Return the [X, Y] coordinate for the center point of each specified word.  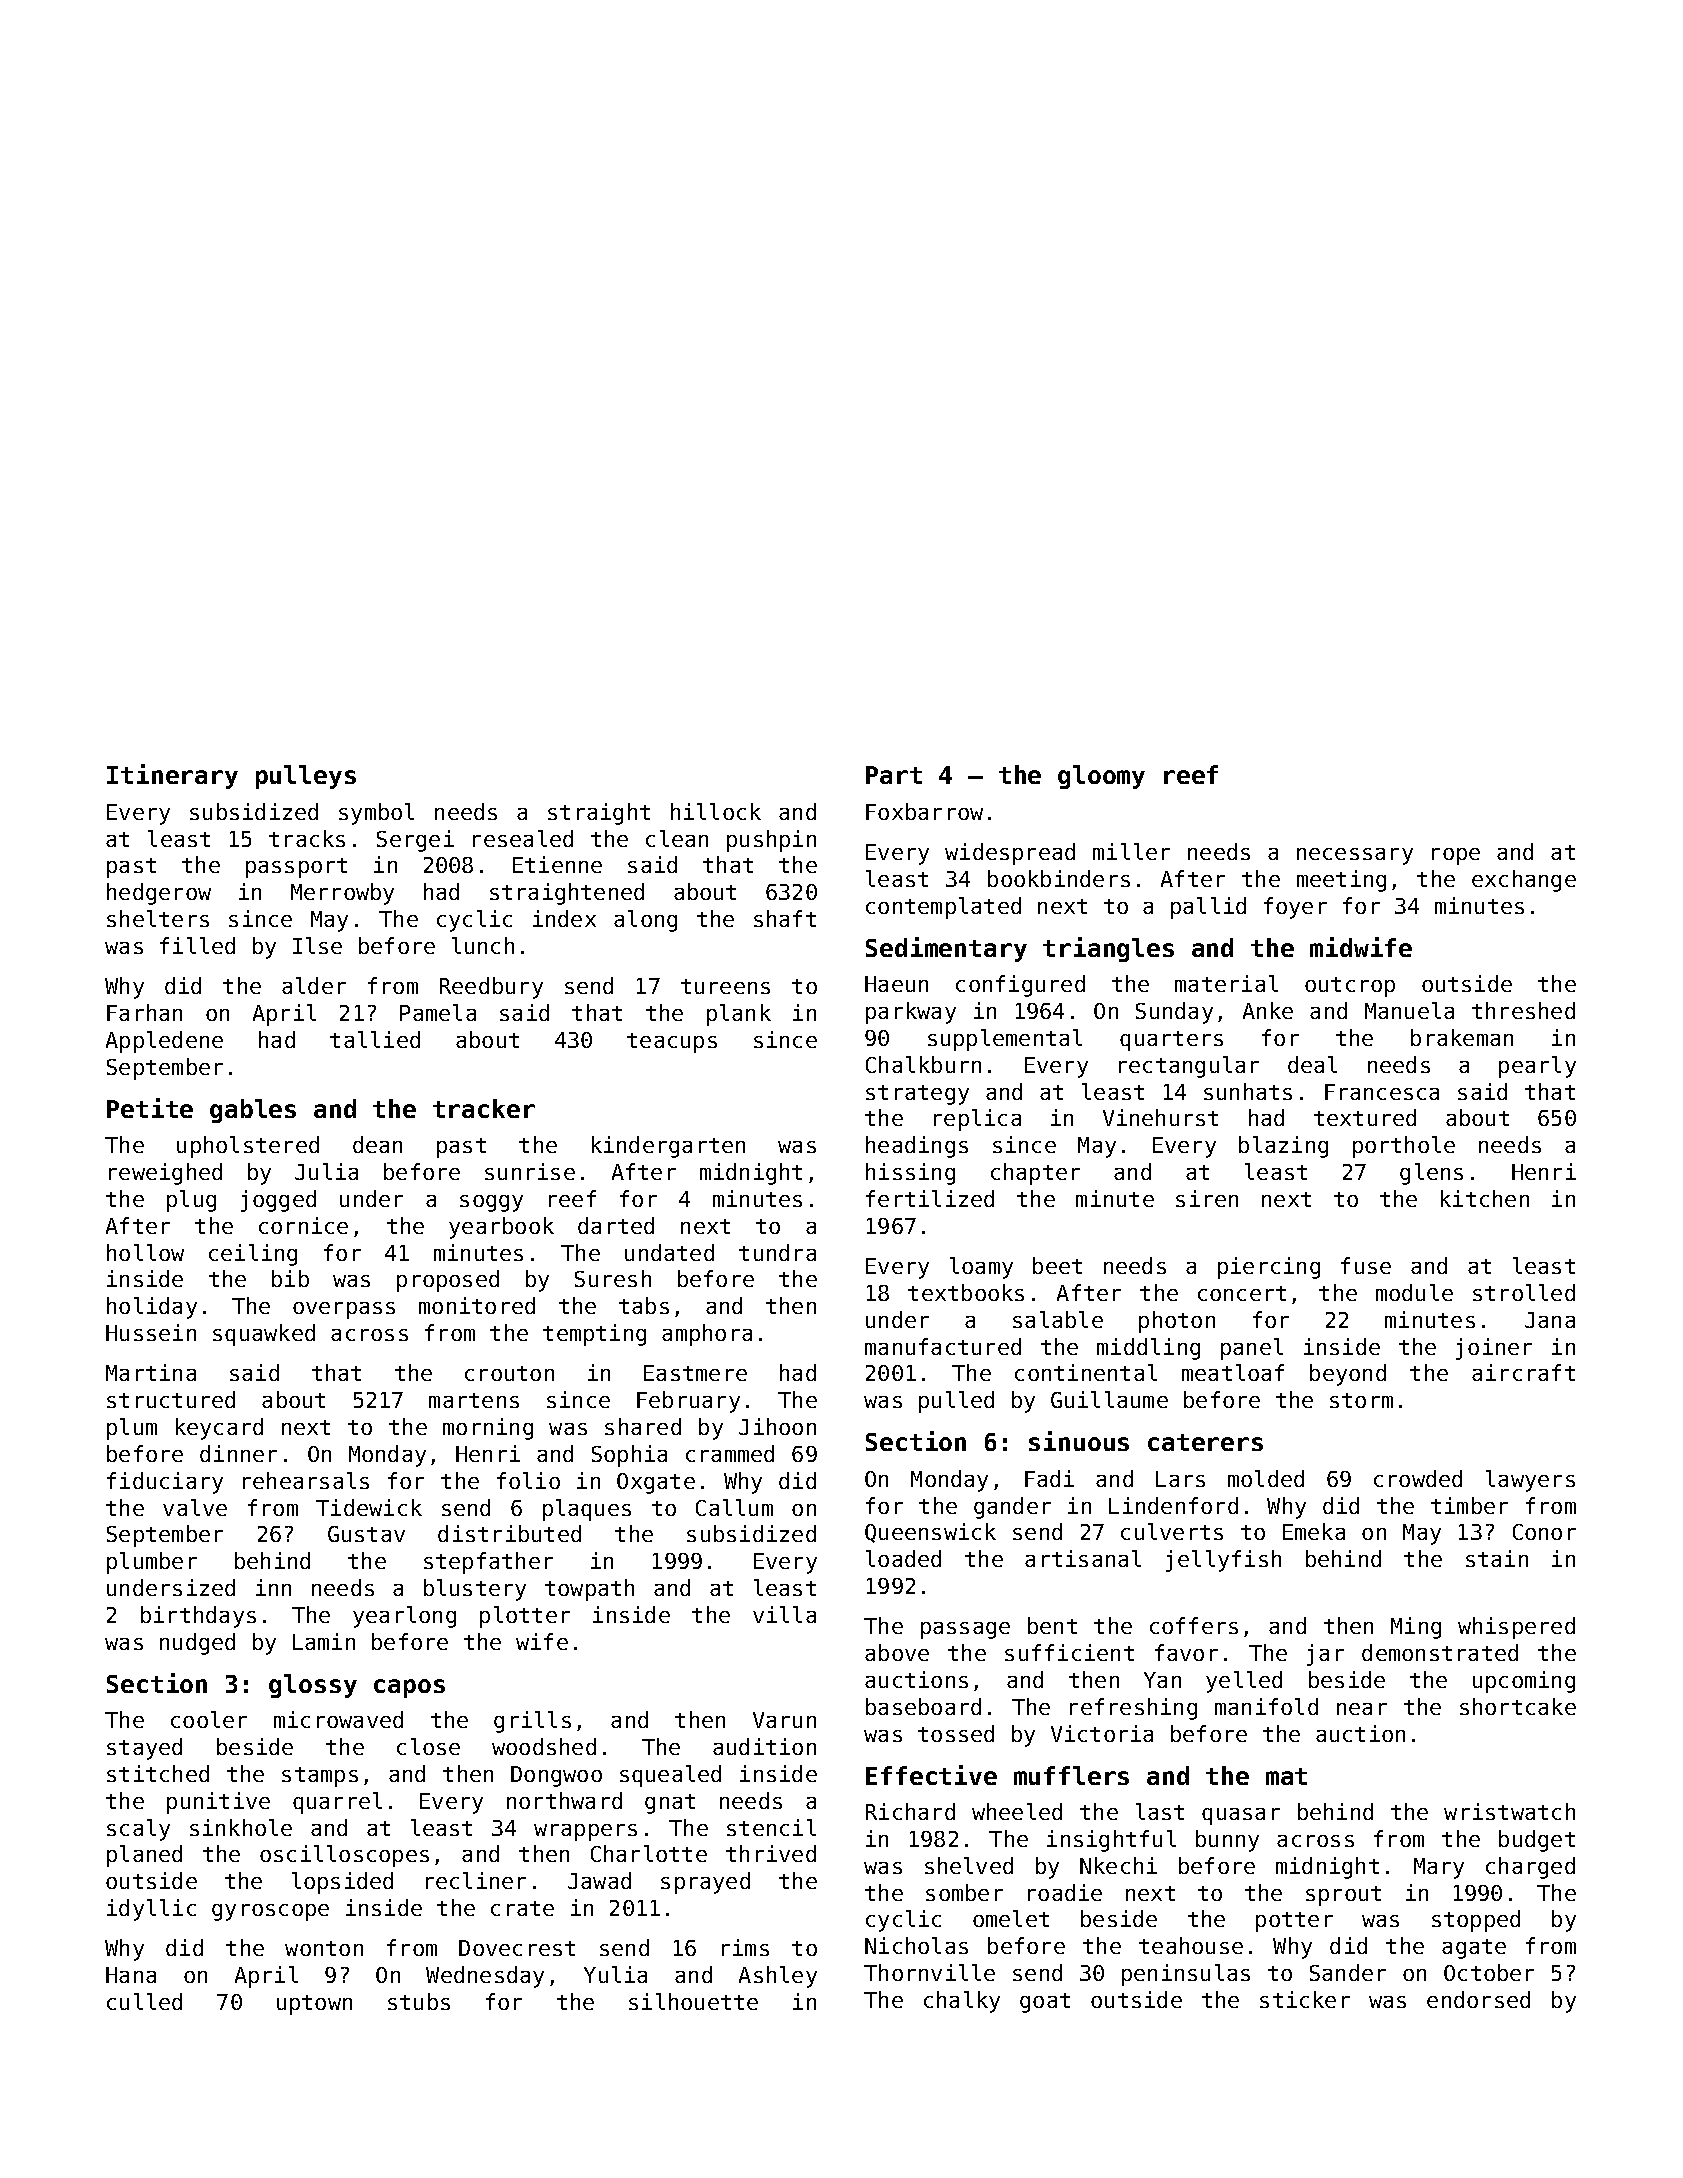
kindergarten [668, 1147]
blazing [1283, 1147]
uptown [314, 2005]
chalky [962, 2002]
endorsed [1478, 1999]
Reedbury [491, 988]
